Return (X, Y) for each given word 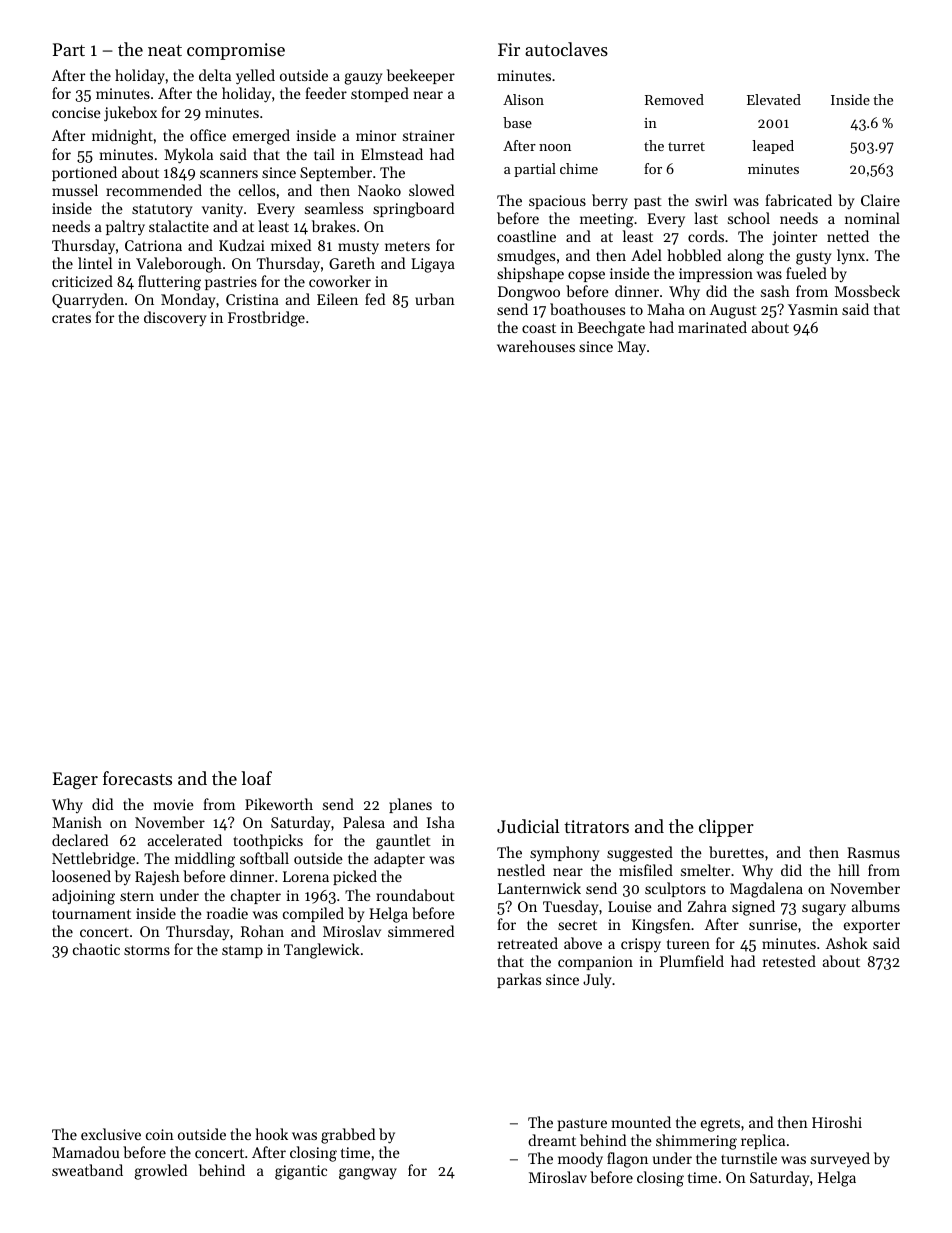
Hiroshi (837, 1122)
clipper (726, 828)
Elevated (774, 99)
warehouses (536, 346)
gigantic (301, 1172)
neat (165, 50)
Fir (509, 49)
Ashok (846, 943)
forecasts (137, 778)
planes (410, 805)
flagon (627, 1160)
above (583, 943)
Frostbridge (266, 319)
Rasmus (873, 852)
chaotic (96, 949)
